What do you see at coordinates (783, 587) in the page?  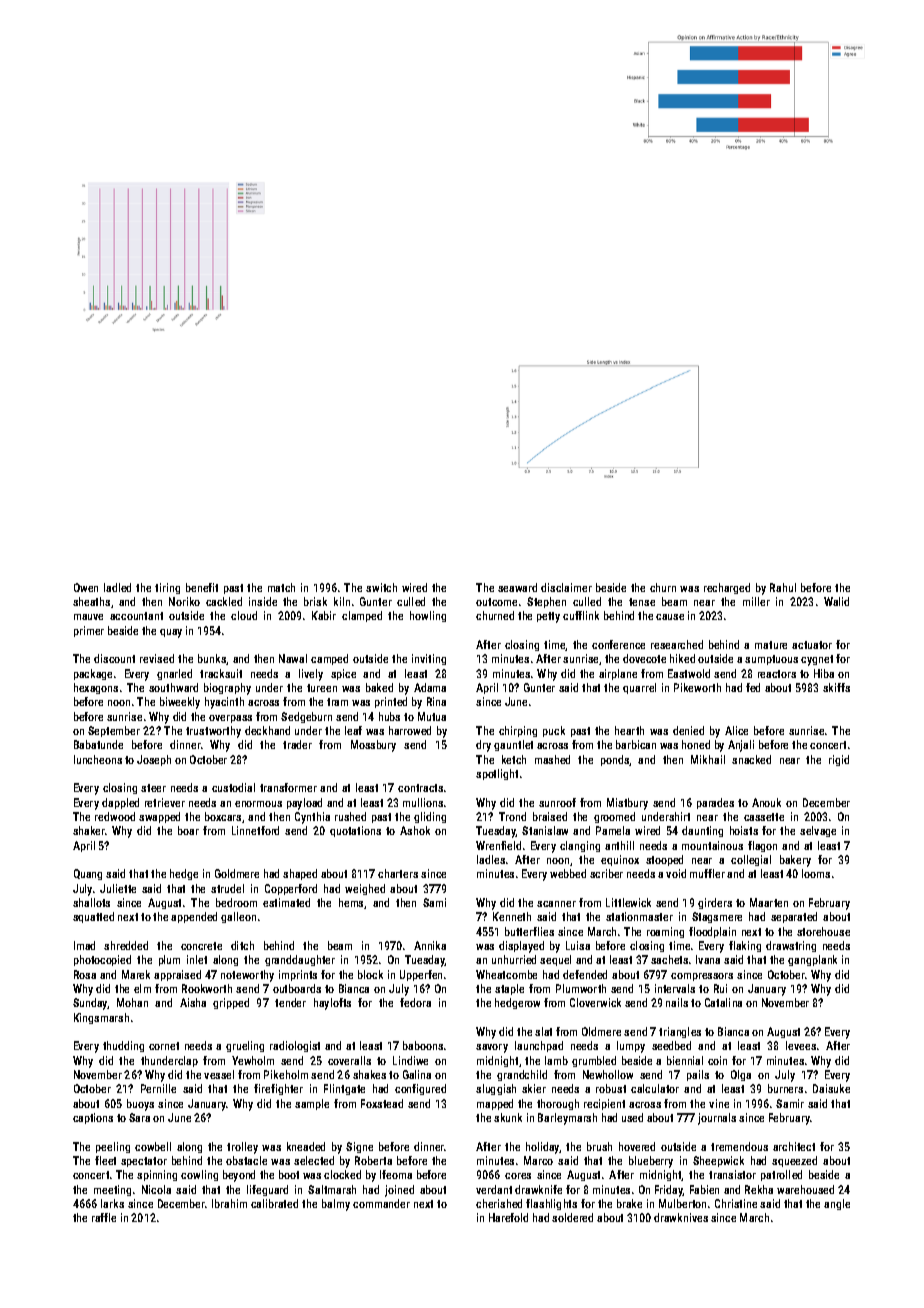 I see `Rahul` at bounding box center [783, 587].
